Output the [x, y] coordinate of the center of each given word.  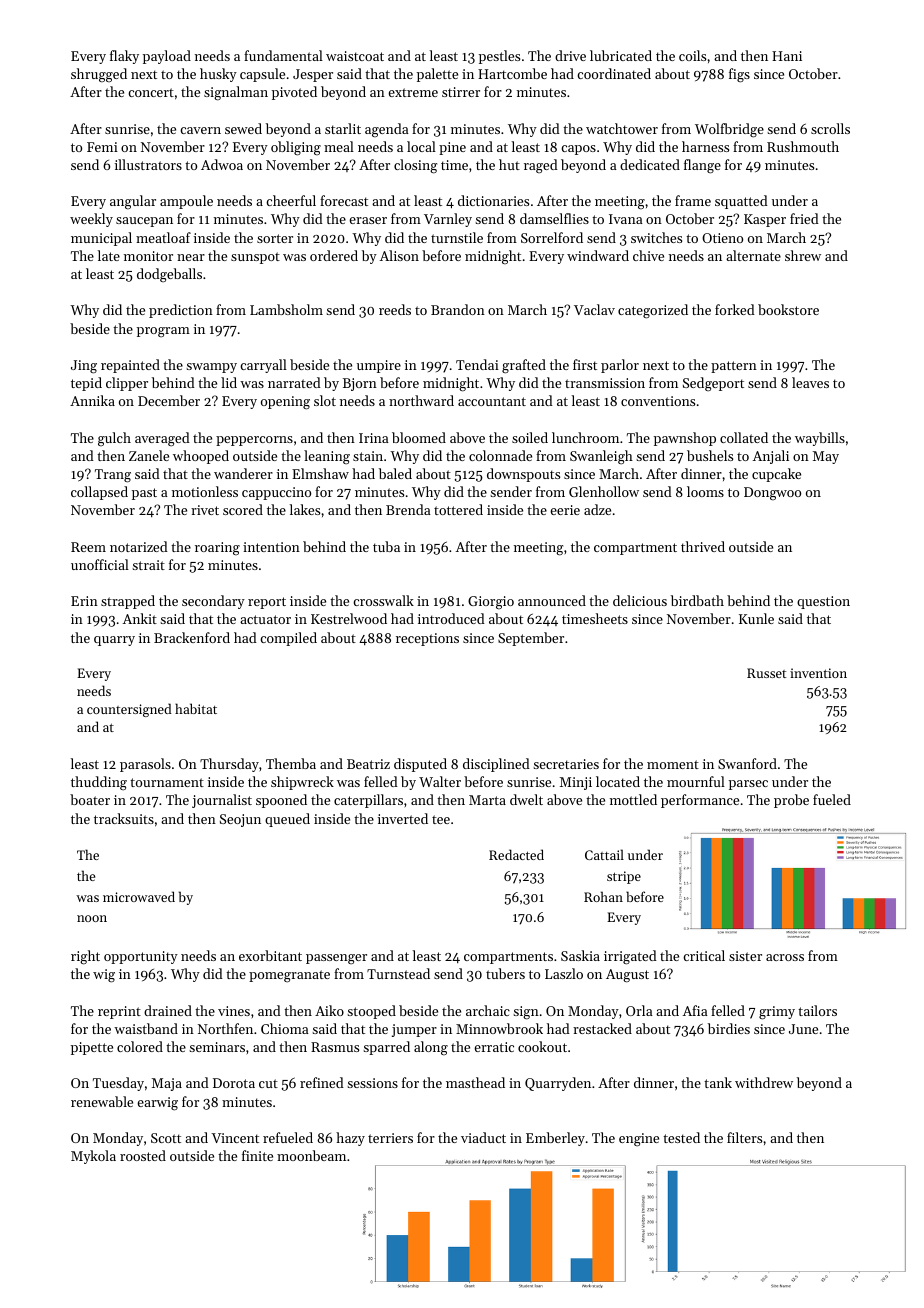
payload [167, 57]
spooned [281, 801]
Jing [84, 367]
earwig [157, 1104]
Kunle [756, 618]
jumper [414, 1030]
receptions [427, 639]
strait [148, 565]
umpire [379, 366]
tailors [817, 1010]
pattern [734, 367]
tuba [386, 546]
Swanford [747, 763]
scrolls [830, 128]
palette [437, 75]
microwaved [139, 896]
